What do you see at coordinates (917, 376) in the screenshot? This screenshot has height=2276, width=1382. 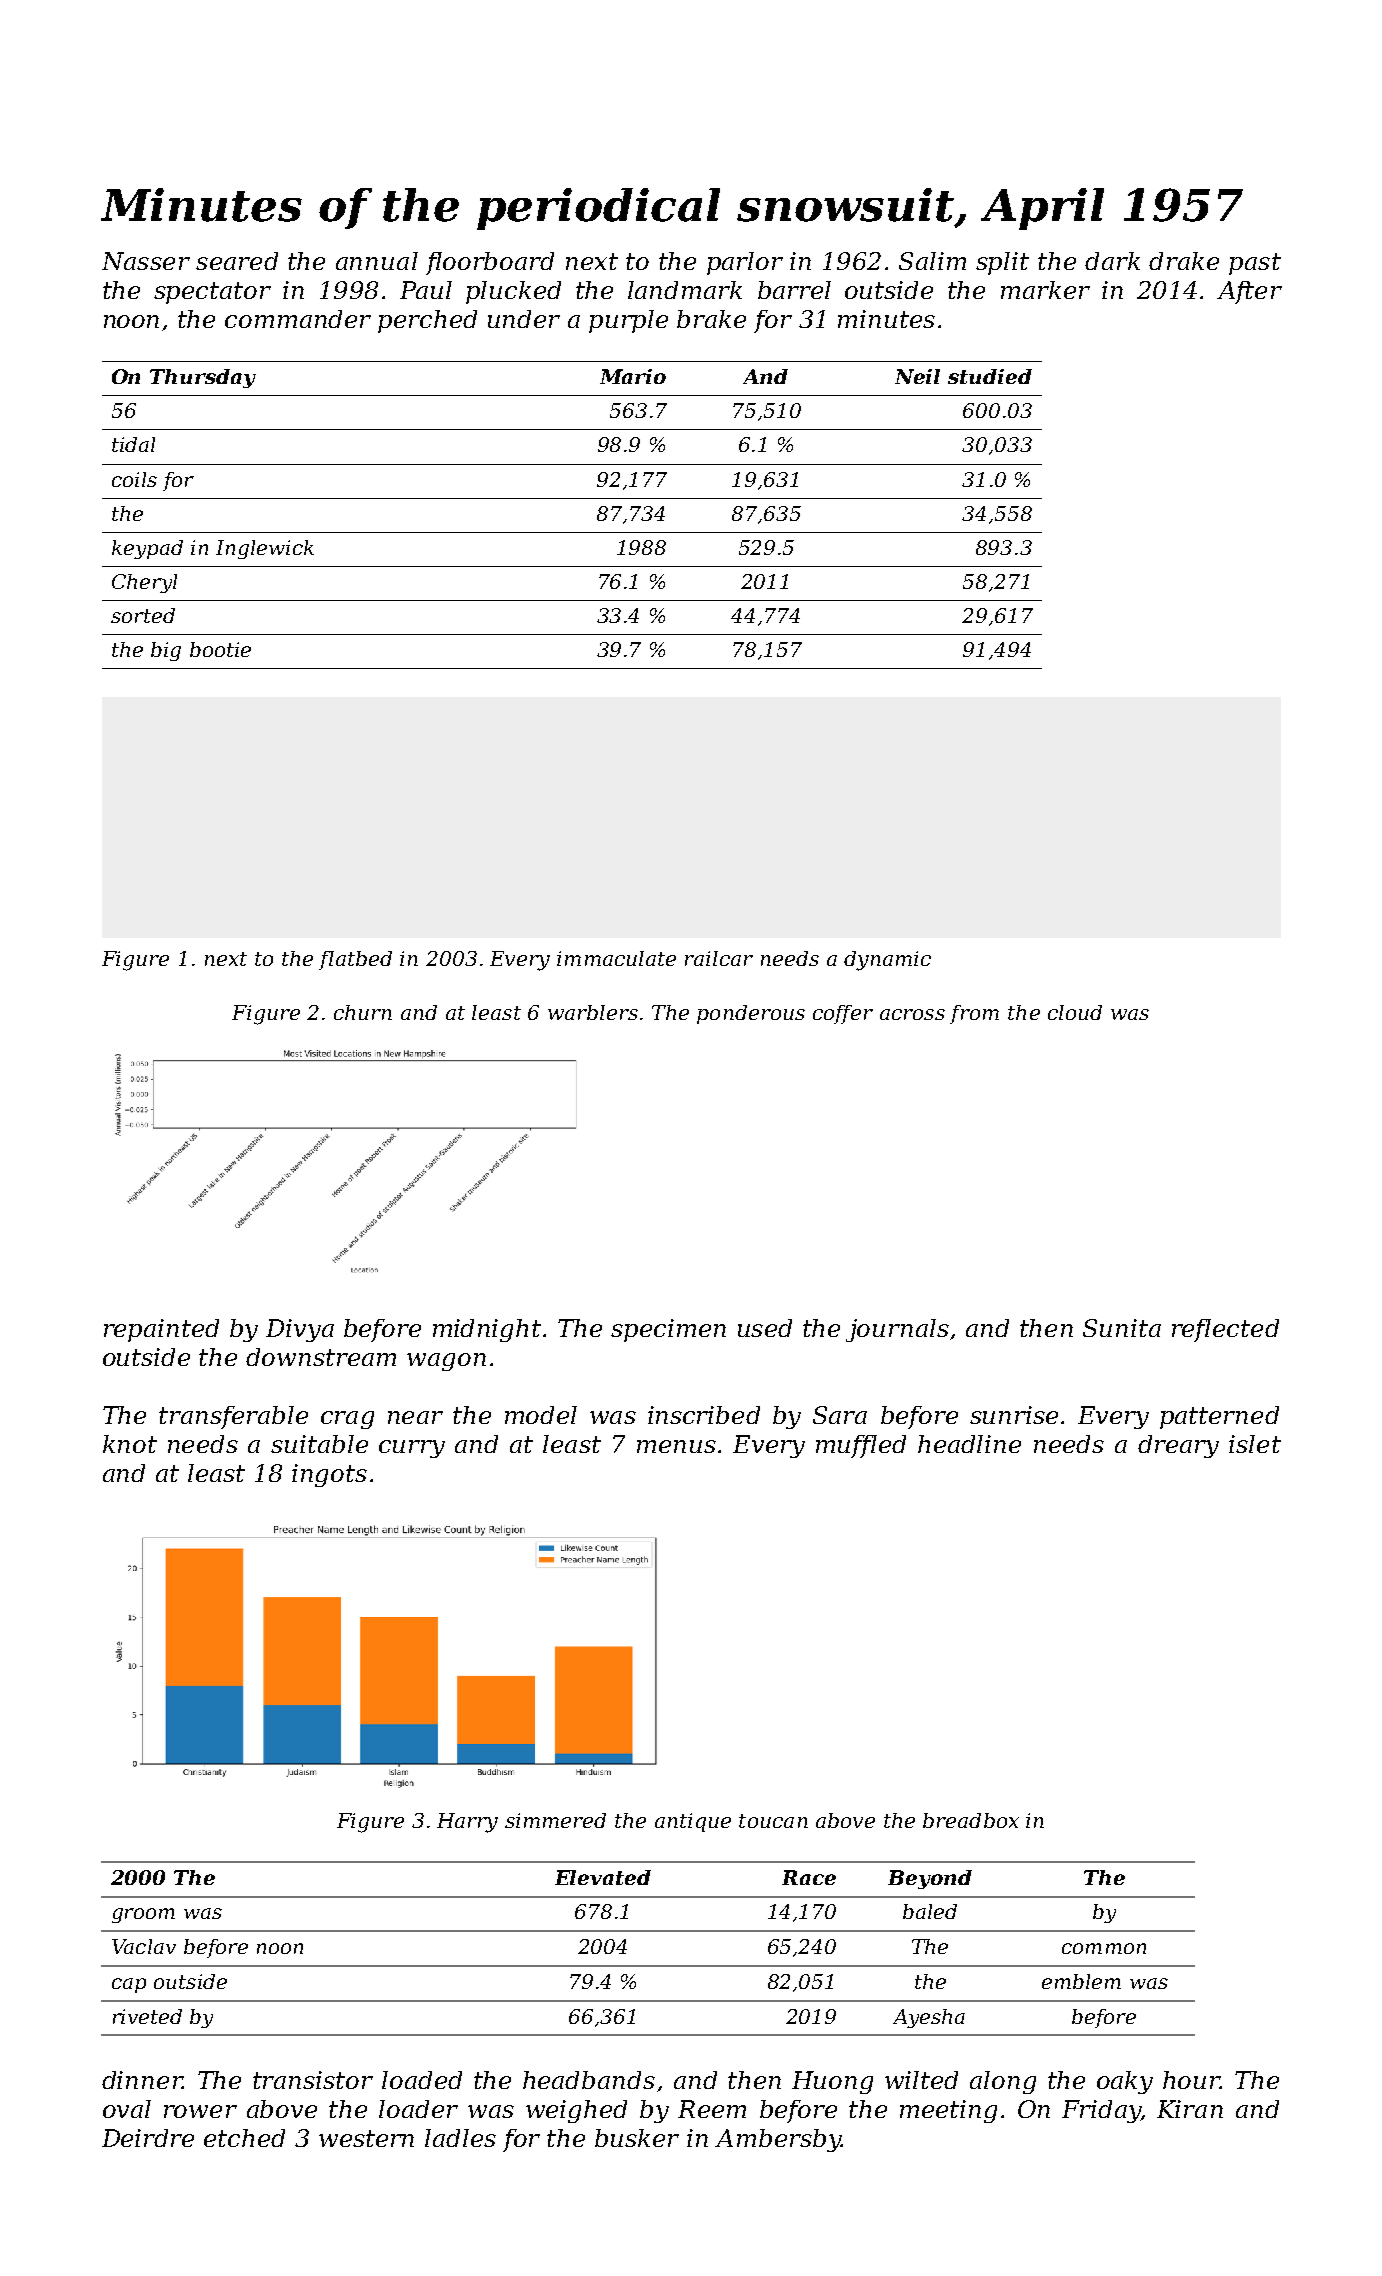 I see `Neil` at bounding box center [917, 376].
